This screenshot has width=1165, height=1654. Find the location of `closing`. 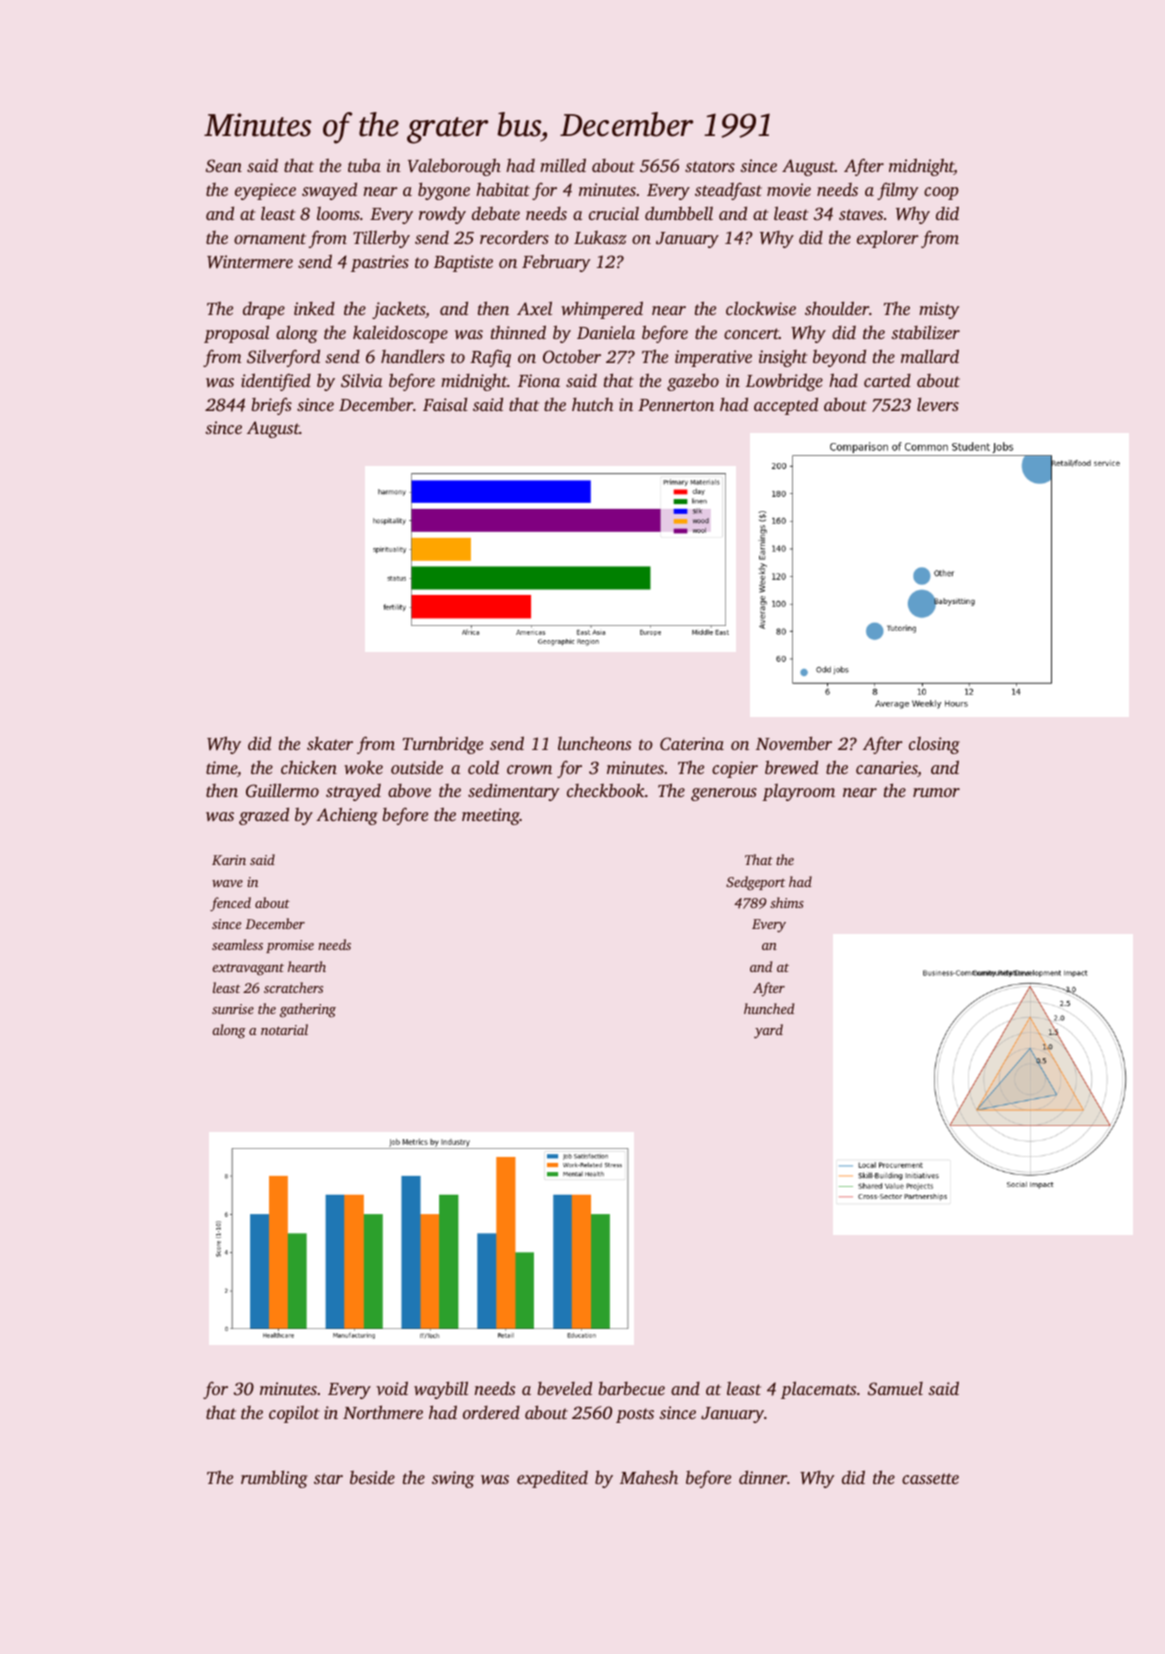

closing is located at coordinates (934, 745).
